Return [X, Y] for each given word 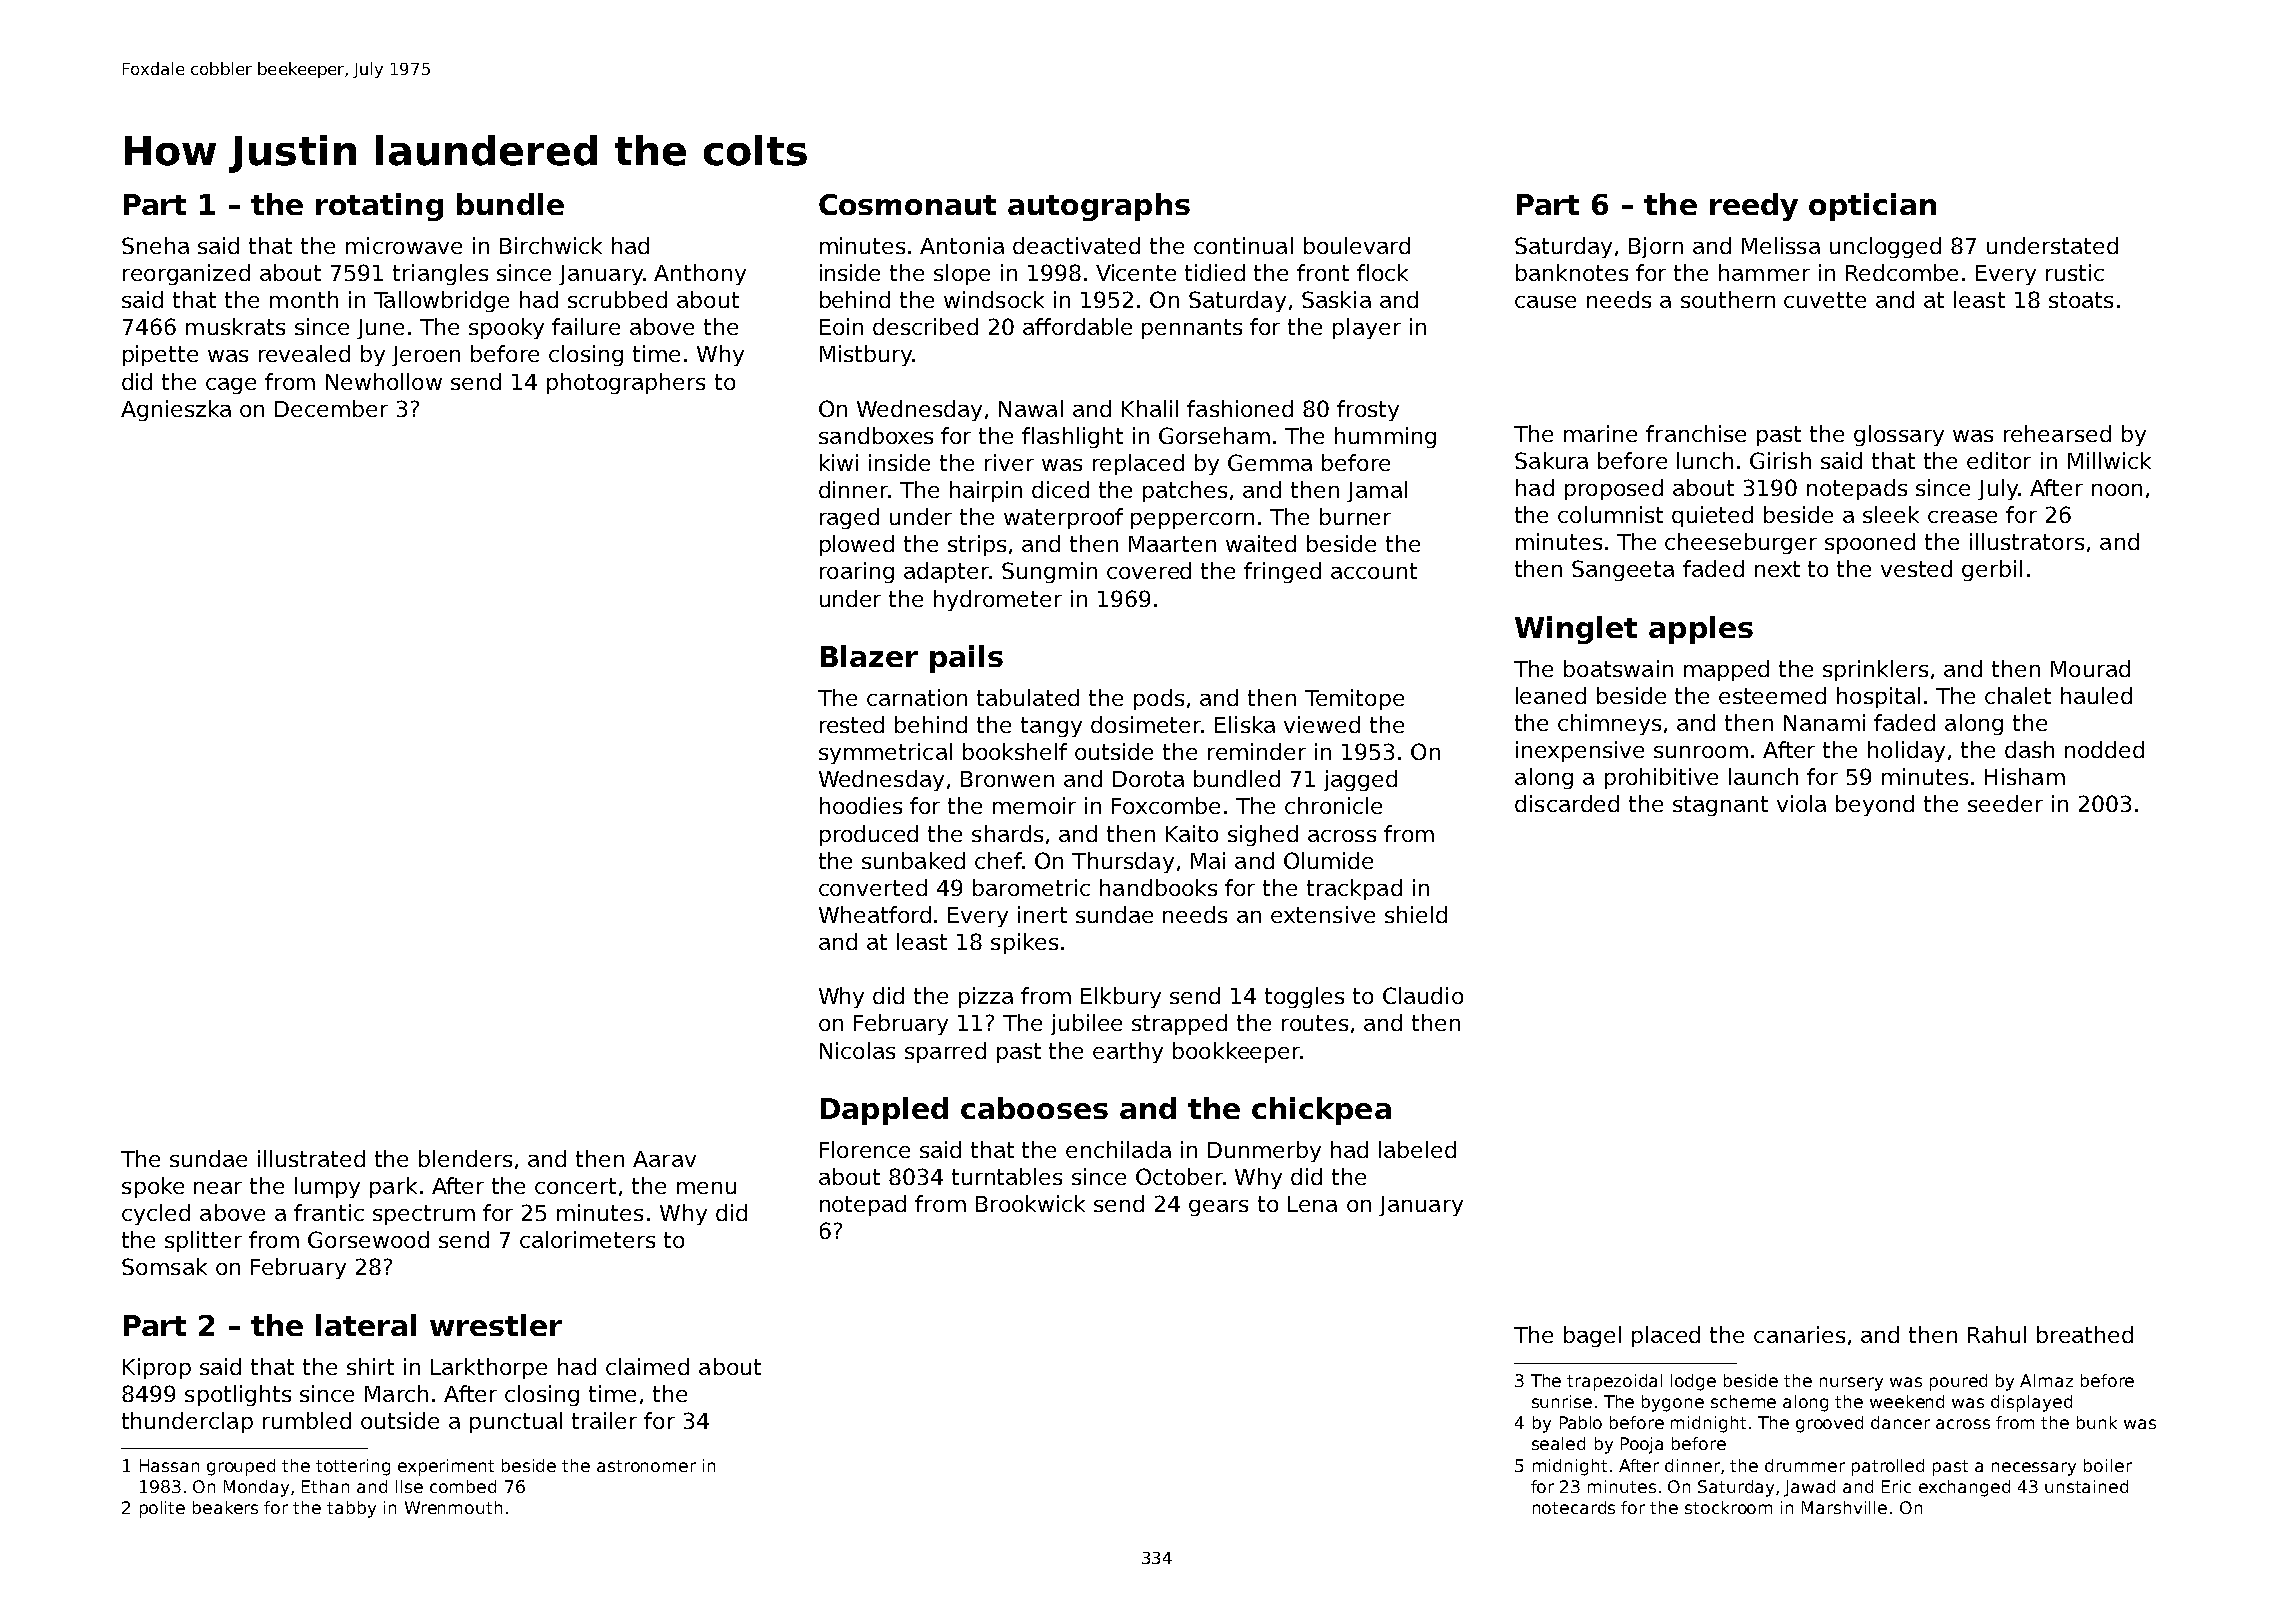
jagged [1360, 780]
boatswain [1618, 668]
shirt [370, 1366]
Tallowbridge [441, 301]
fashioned [1240, 408]
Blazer [869, 656]
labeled [1417, 1149]
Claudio [1423, 995]
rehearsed [2057, 433]
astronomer [646, 1466]
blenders [465, 1158]
